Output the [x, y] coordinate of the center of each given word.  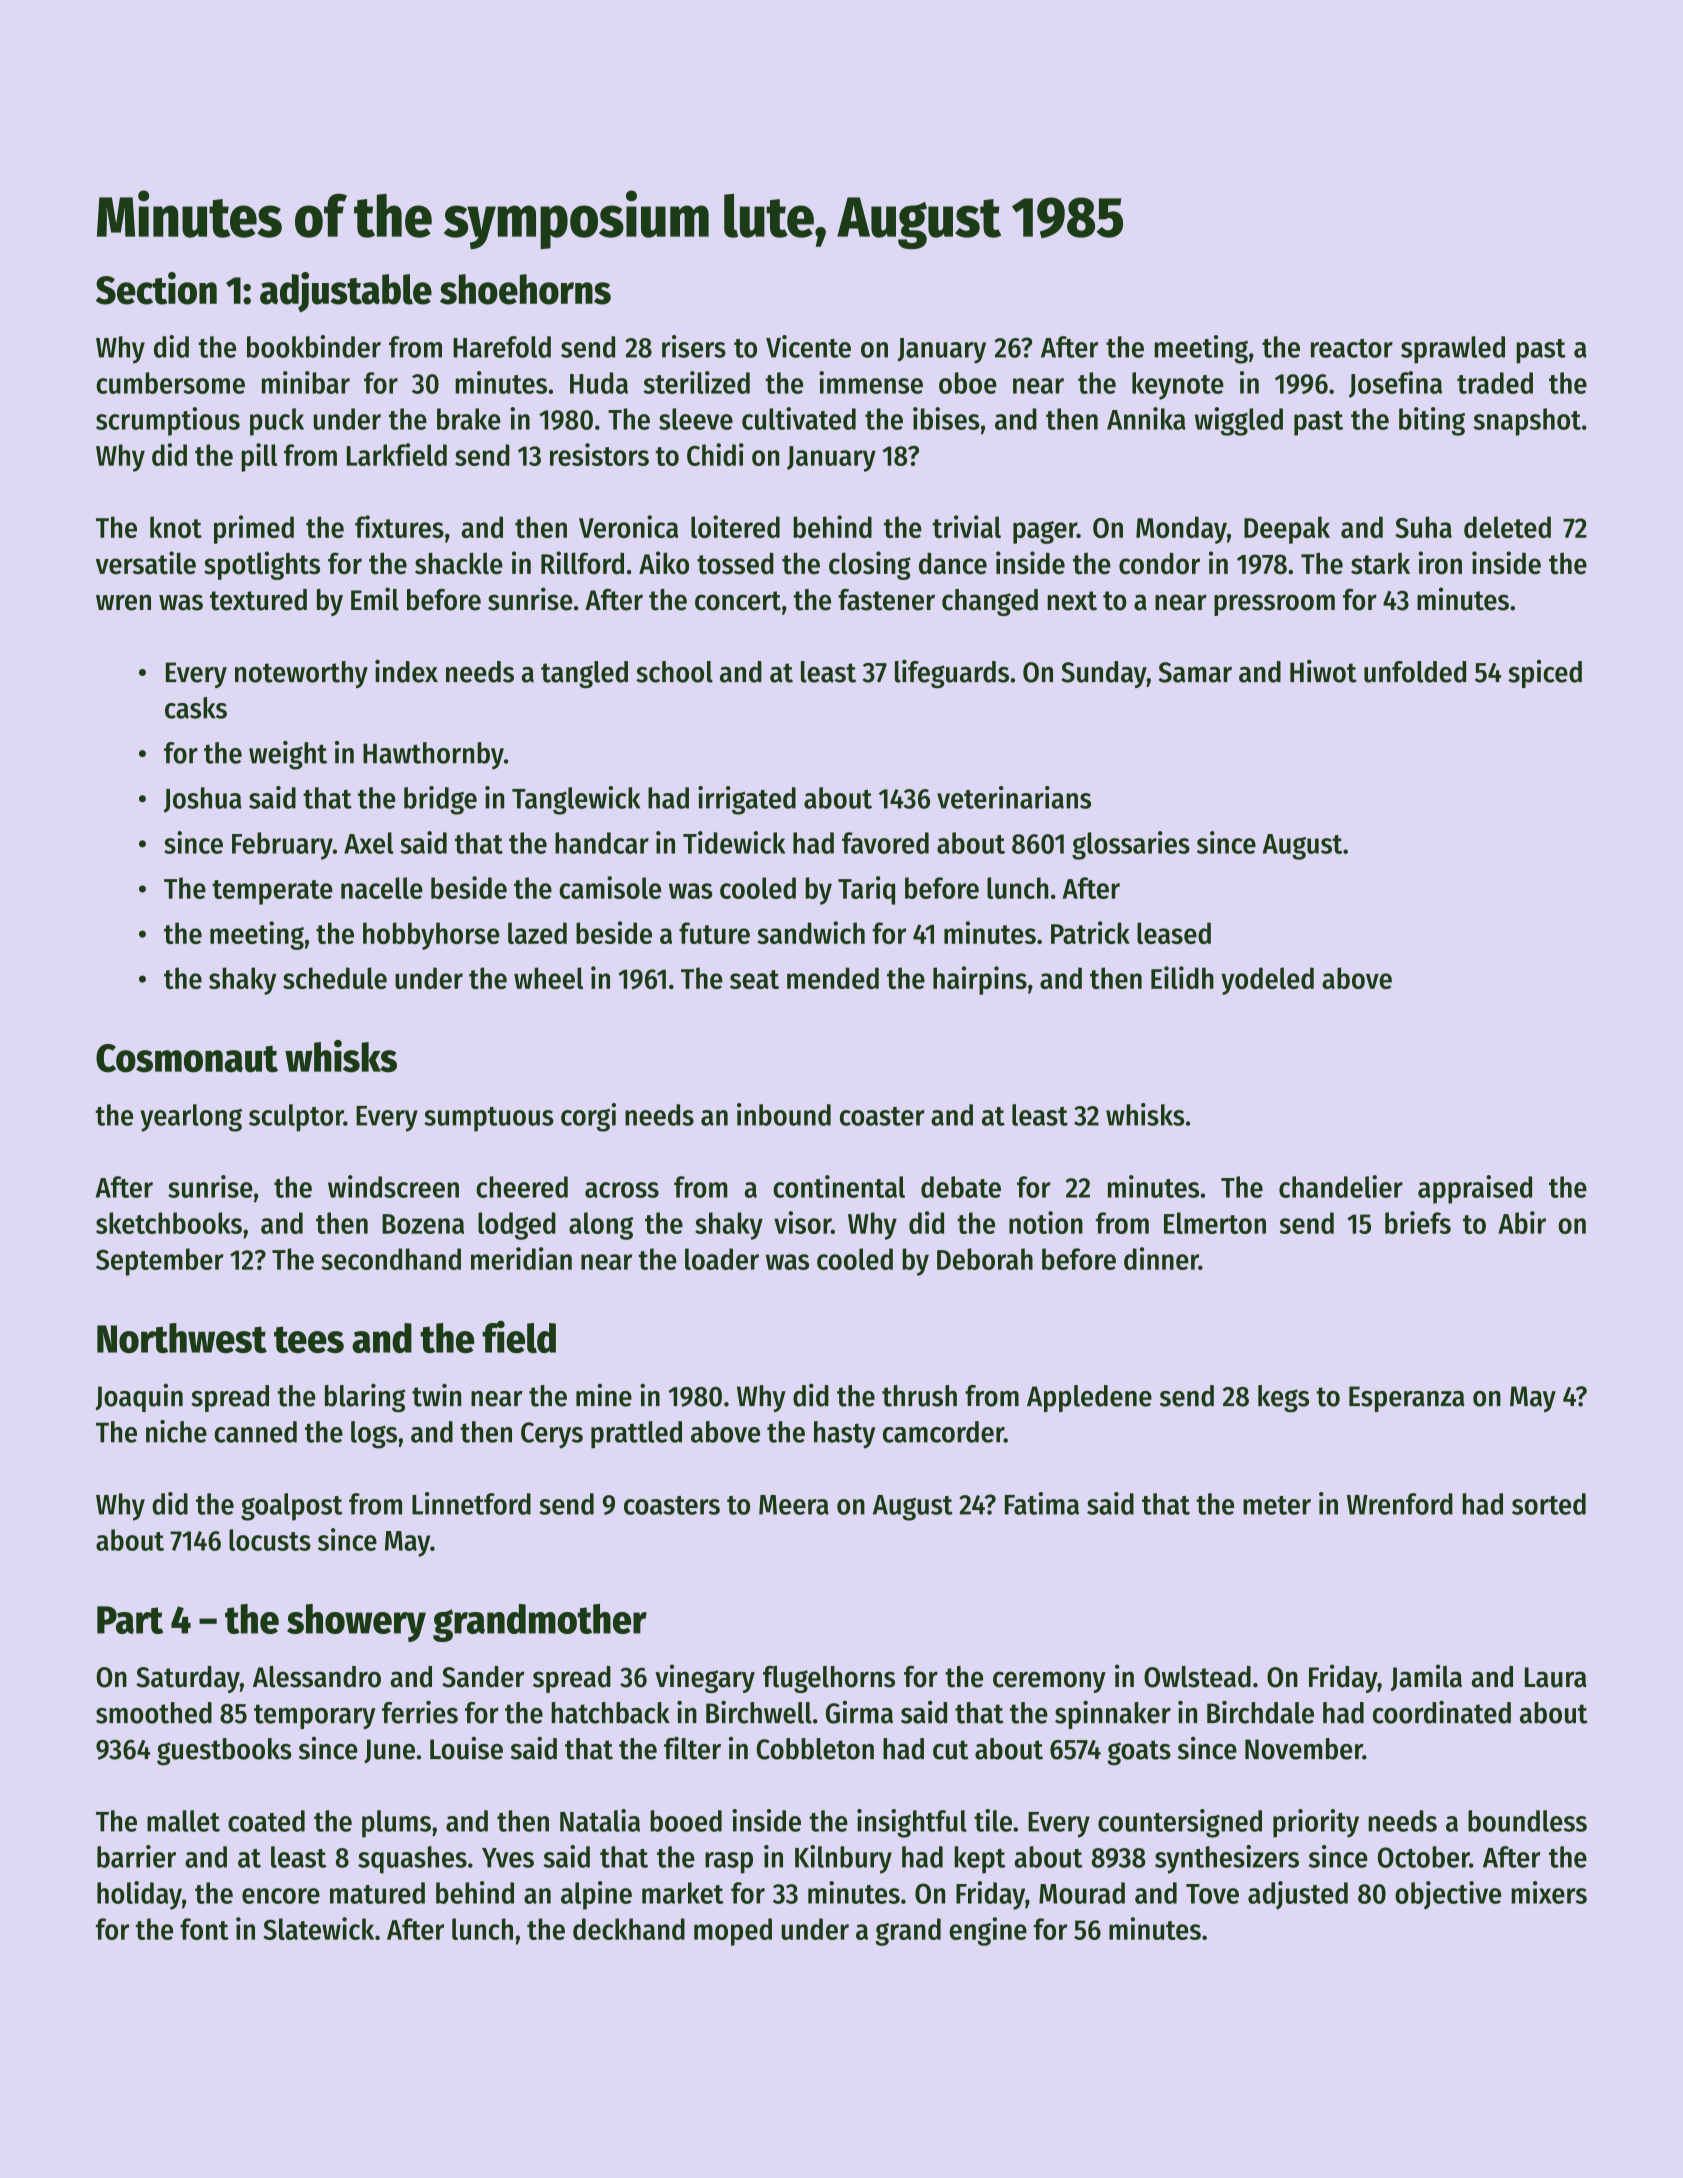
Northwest [182, 1338]
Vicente [808, 346]
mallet [183, 1821]
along [601, 1226]
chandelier [1341, 1186]
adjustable [346, 292]
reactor [1352, 348]
